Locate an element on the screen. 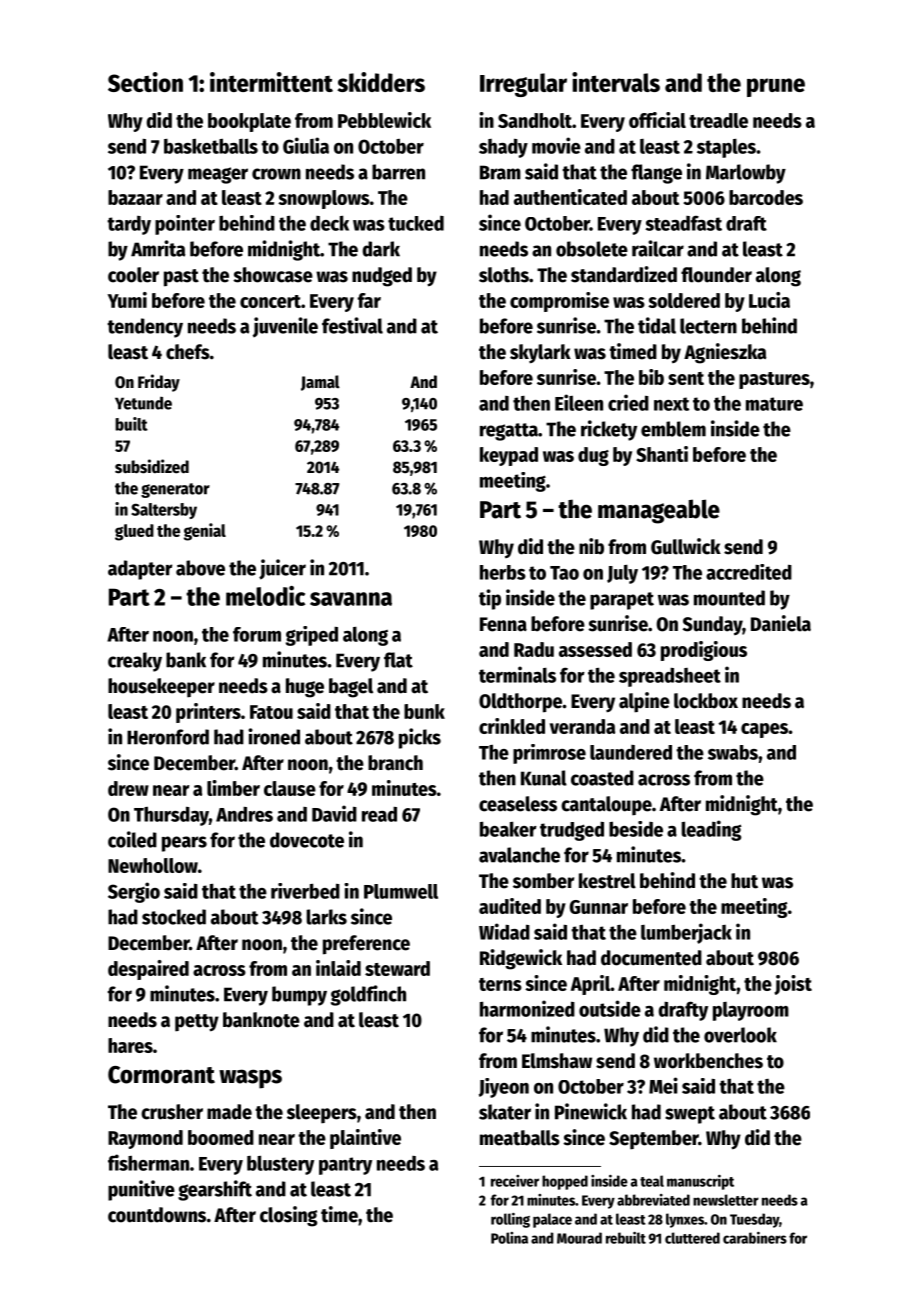 The height and width of the screenshot is (1314, 924). Section is located at coordinates (145, 82).
